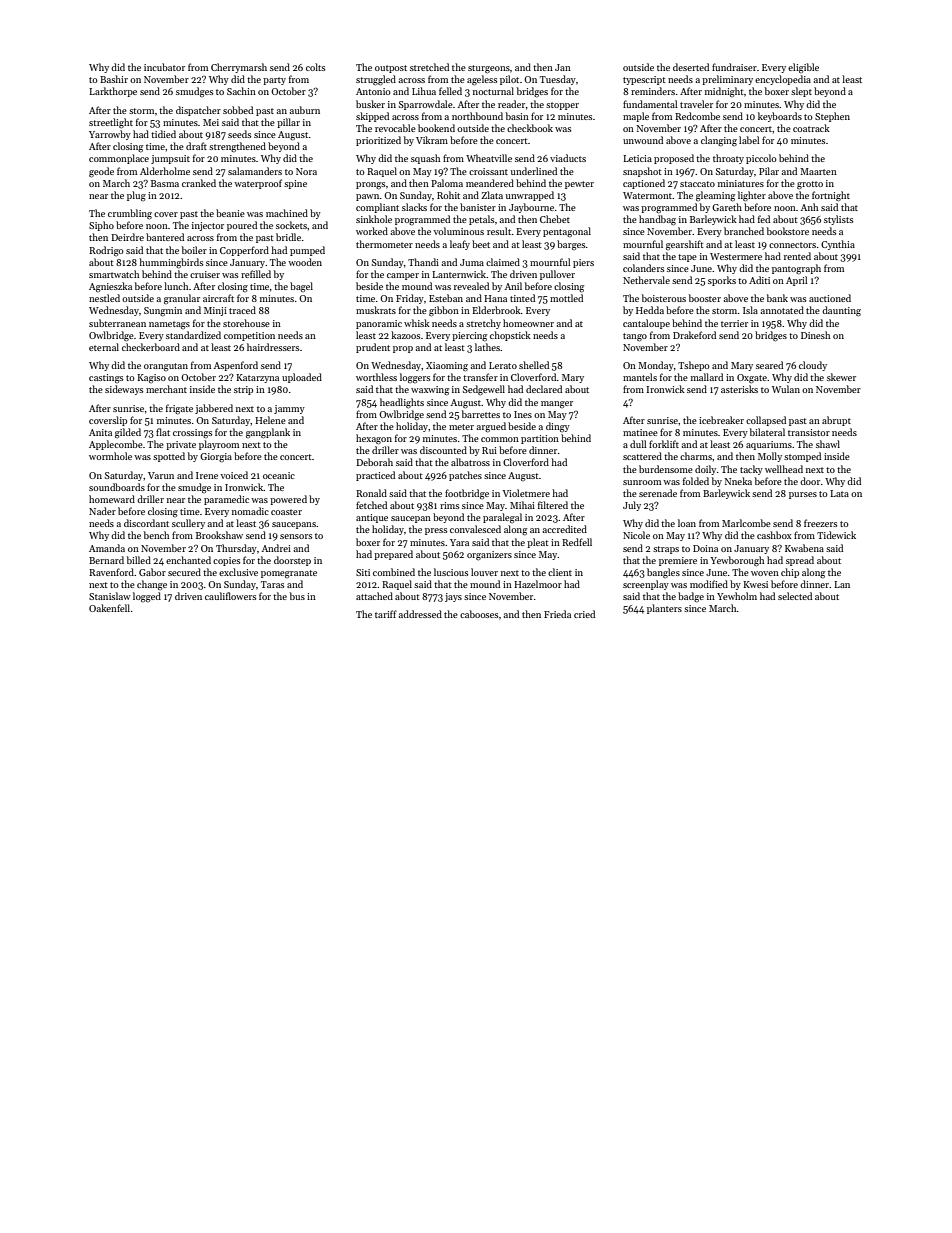  What do you see at coordinates (429, 67) in the document?
I see `stretched` at bounding box center [429, 67].
